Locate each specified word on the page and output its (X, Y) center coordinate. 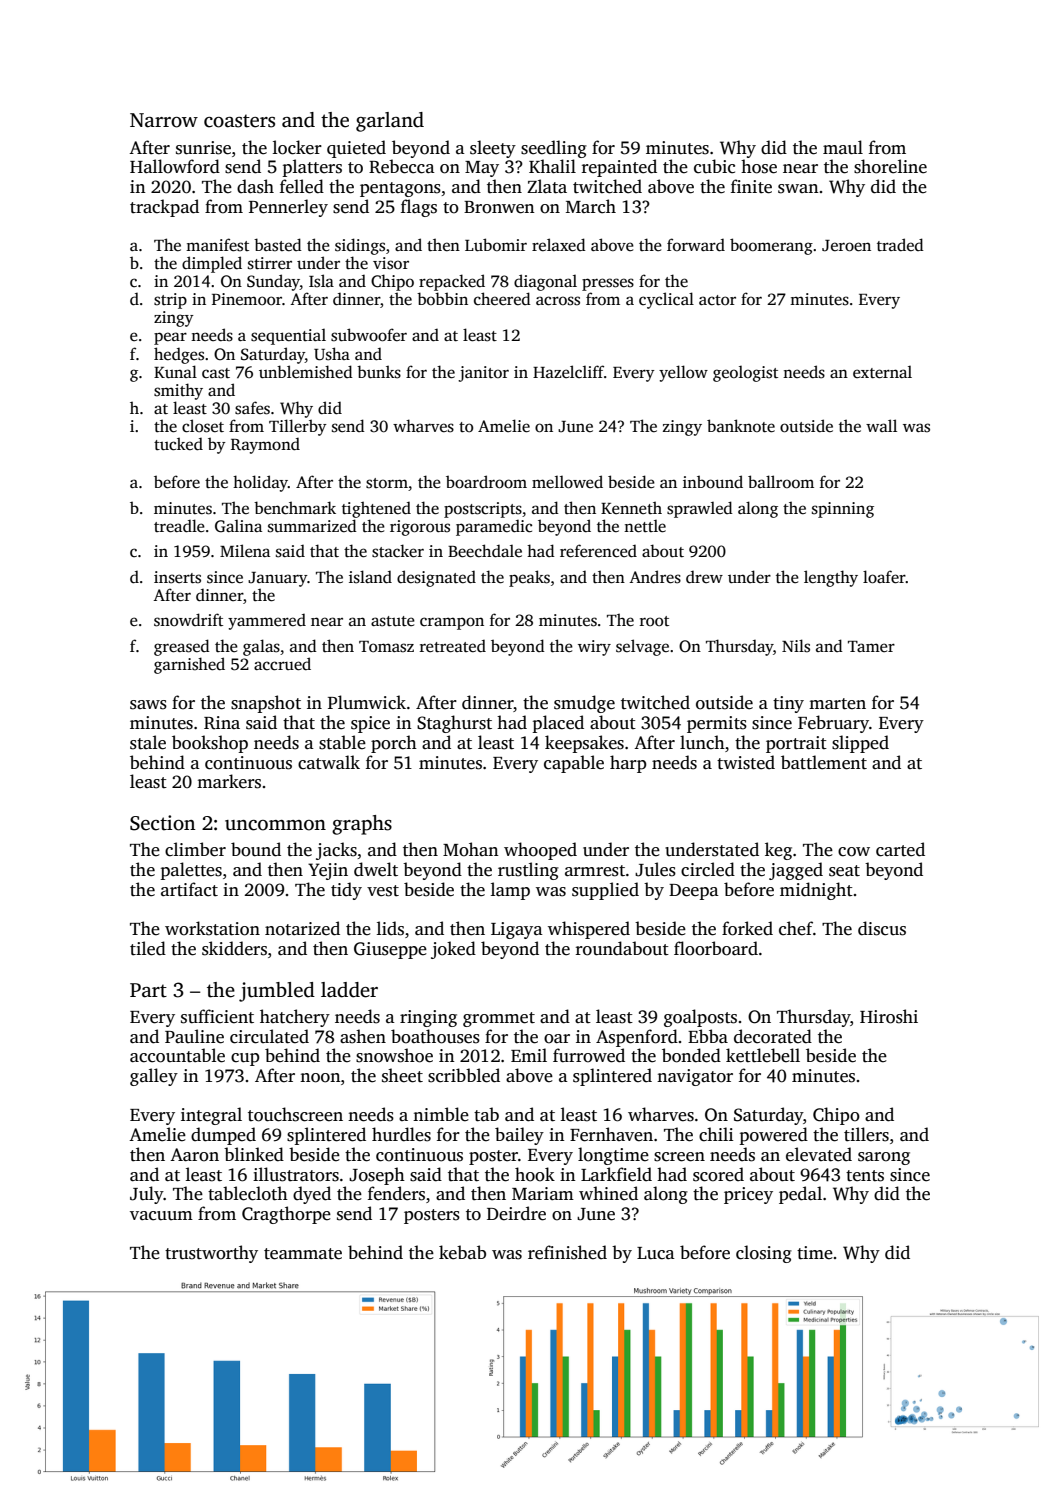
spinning (843, 510)
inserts (177, 577)
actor (717, 300)
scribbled (464, 1075)
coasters (239, 121)
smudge (584, 704)
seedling (554, 149)
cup (245, 1059)
